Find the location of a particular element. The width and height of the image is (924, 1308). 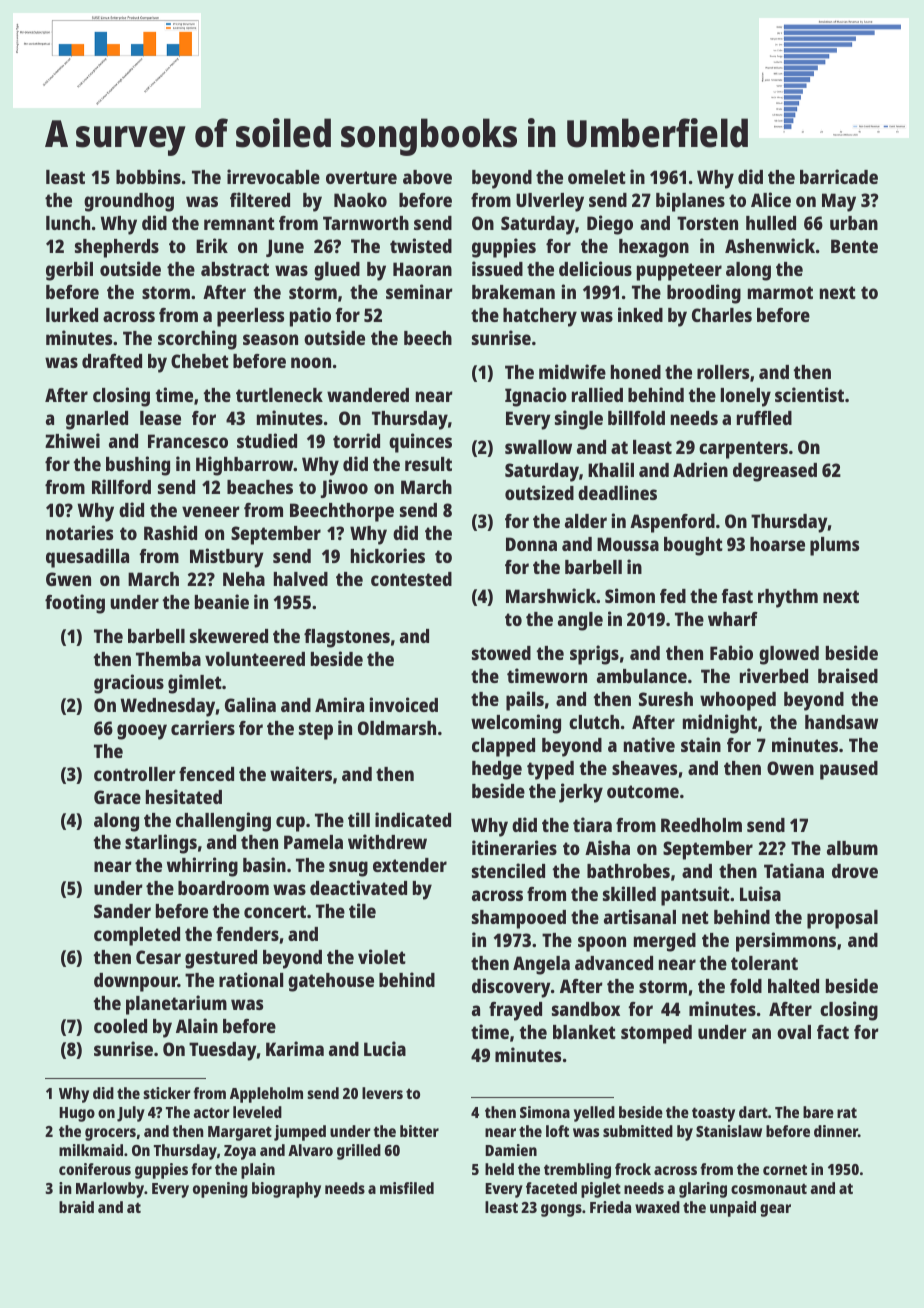

Oldmarsh is located at coordinates (397, 728).
